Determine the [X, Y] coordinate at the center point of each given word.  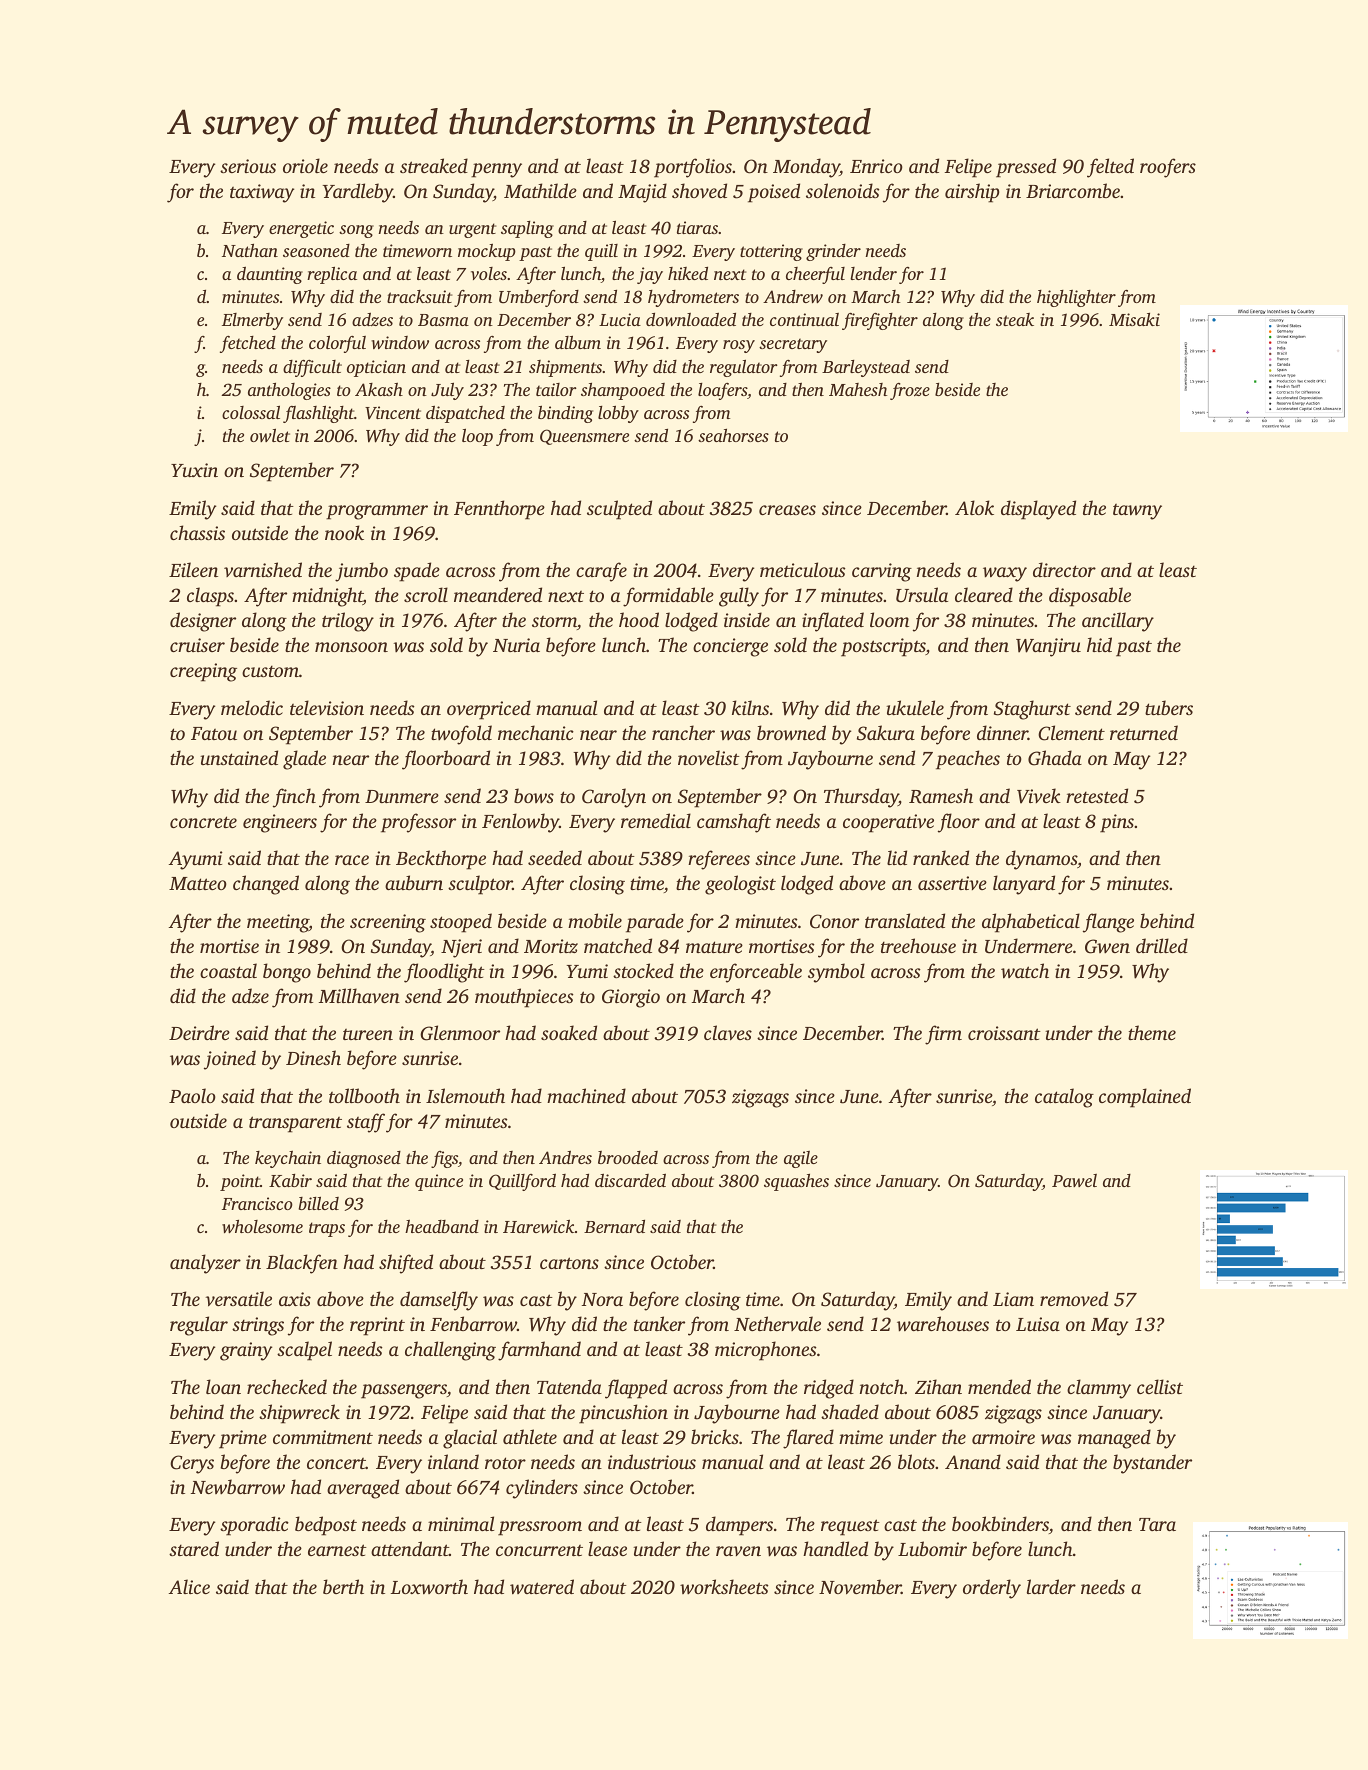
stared [194, 1548]
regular [199, 1326]
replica [332, 275]
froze [910, 391]
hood [639, 619]
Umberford [539, 298]
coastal [228, 970]
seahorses [733, 435]
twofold [461, 735]
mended [999, 1386]
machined [586, 1095]
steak [1015, 319]
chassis [197, 532]
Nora [602, 1299]
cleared [984, 594]
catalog [1064, 1098]
